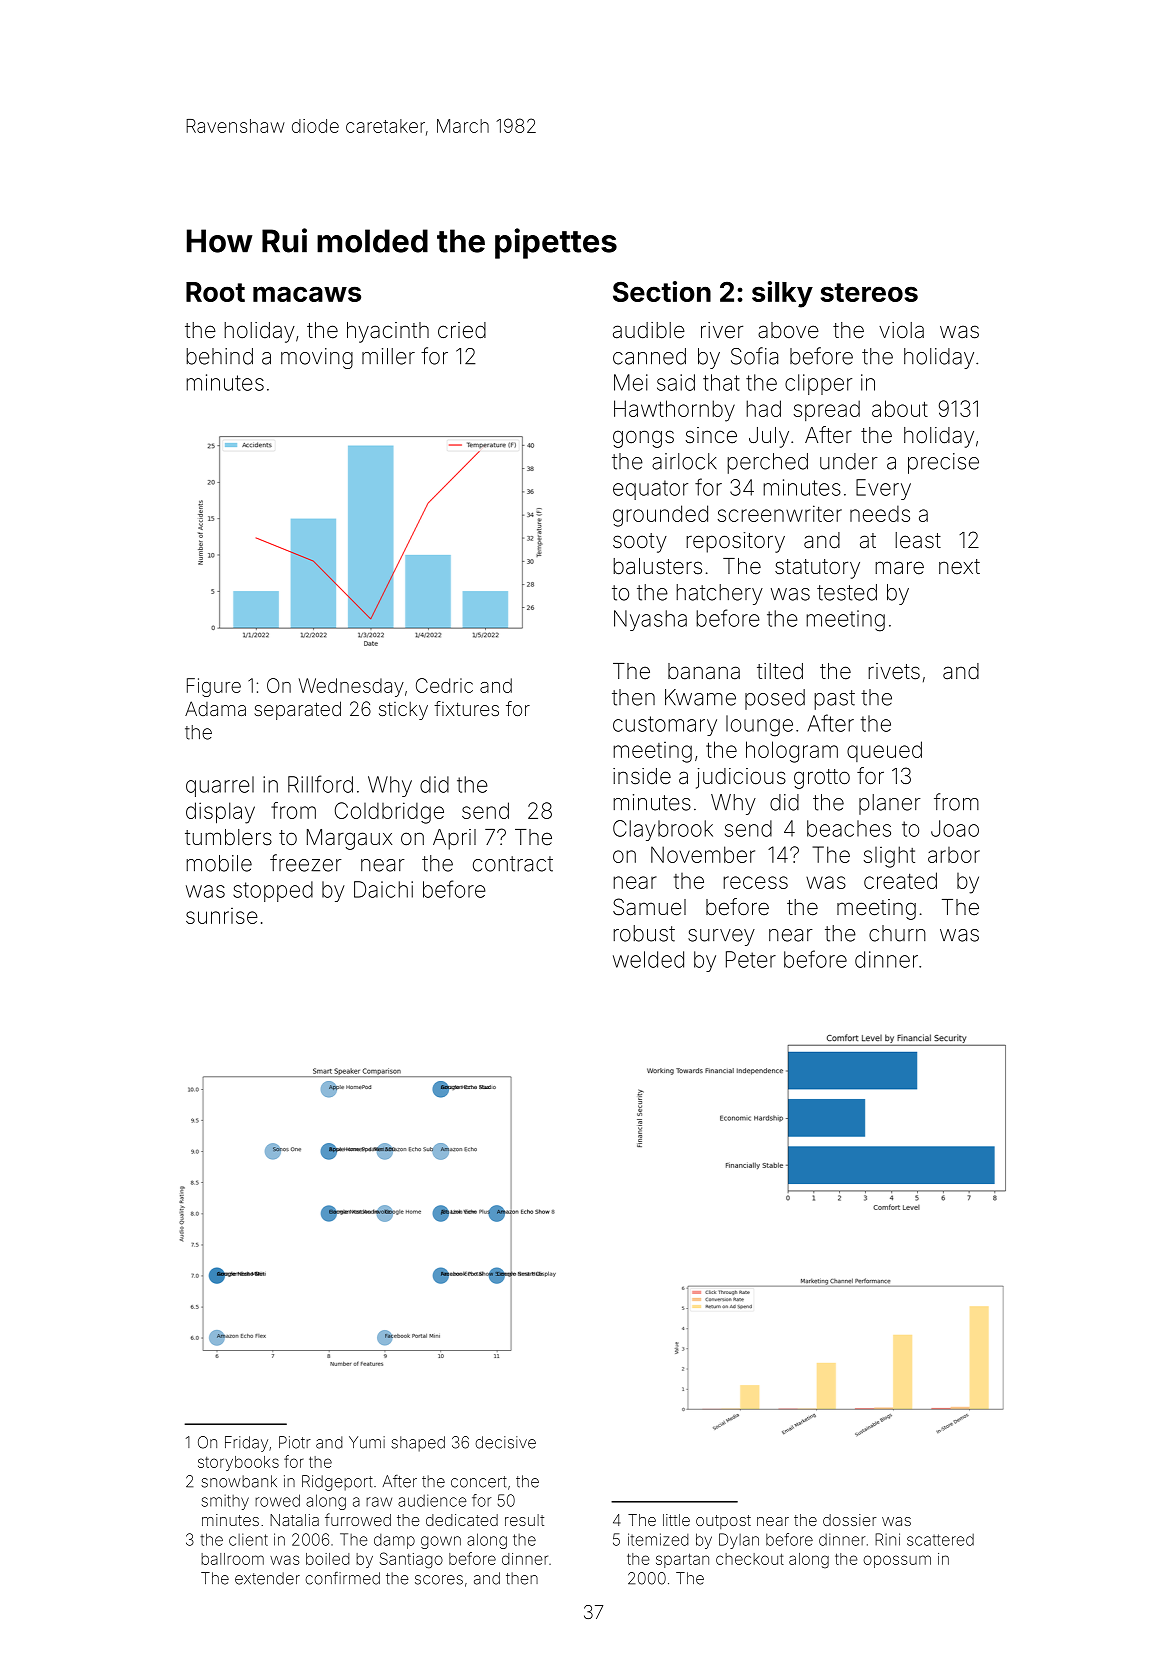  Describe the element at coordinates (780, 671) in the screenshot. I see `tilted` at that location.
